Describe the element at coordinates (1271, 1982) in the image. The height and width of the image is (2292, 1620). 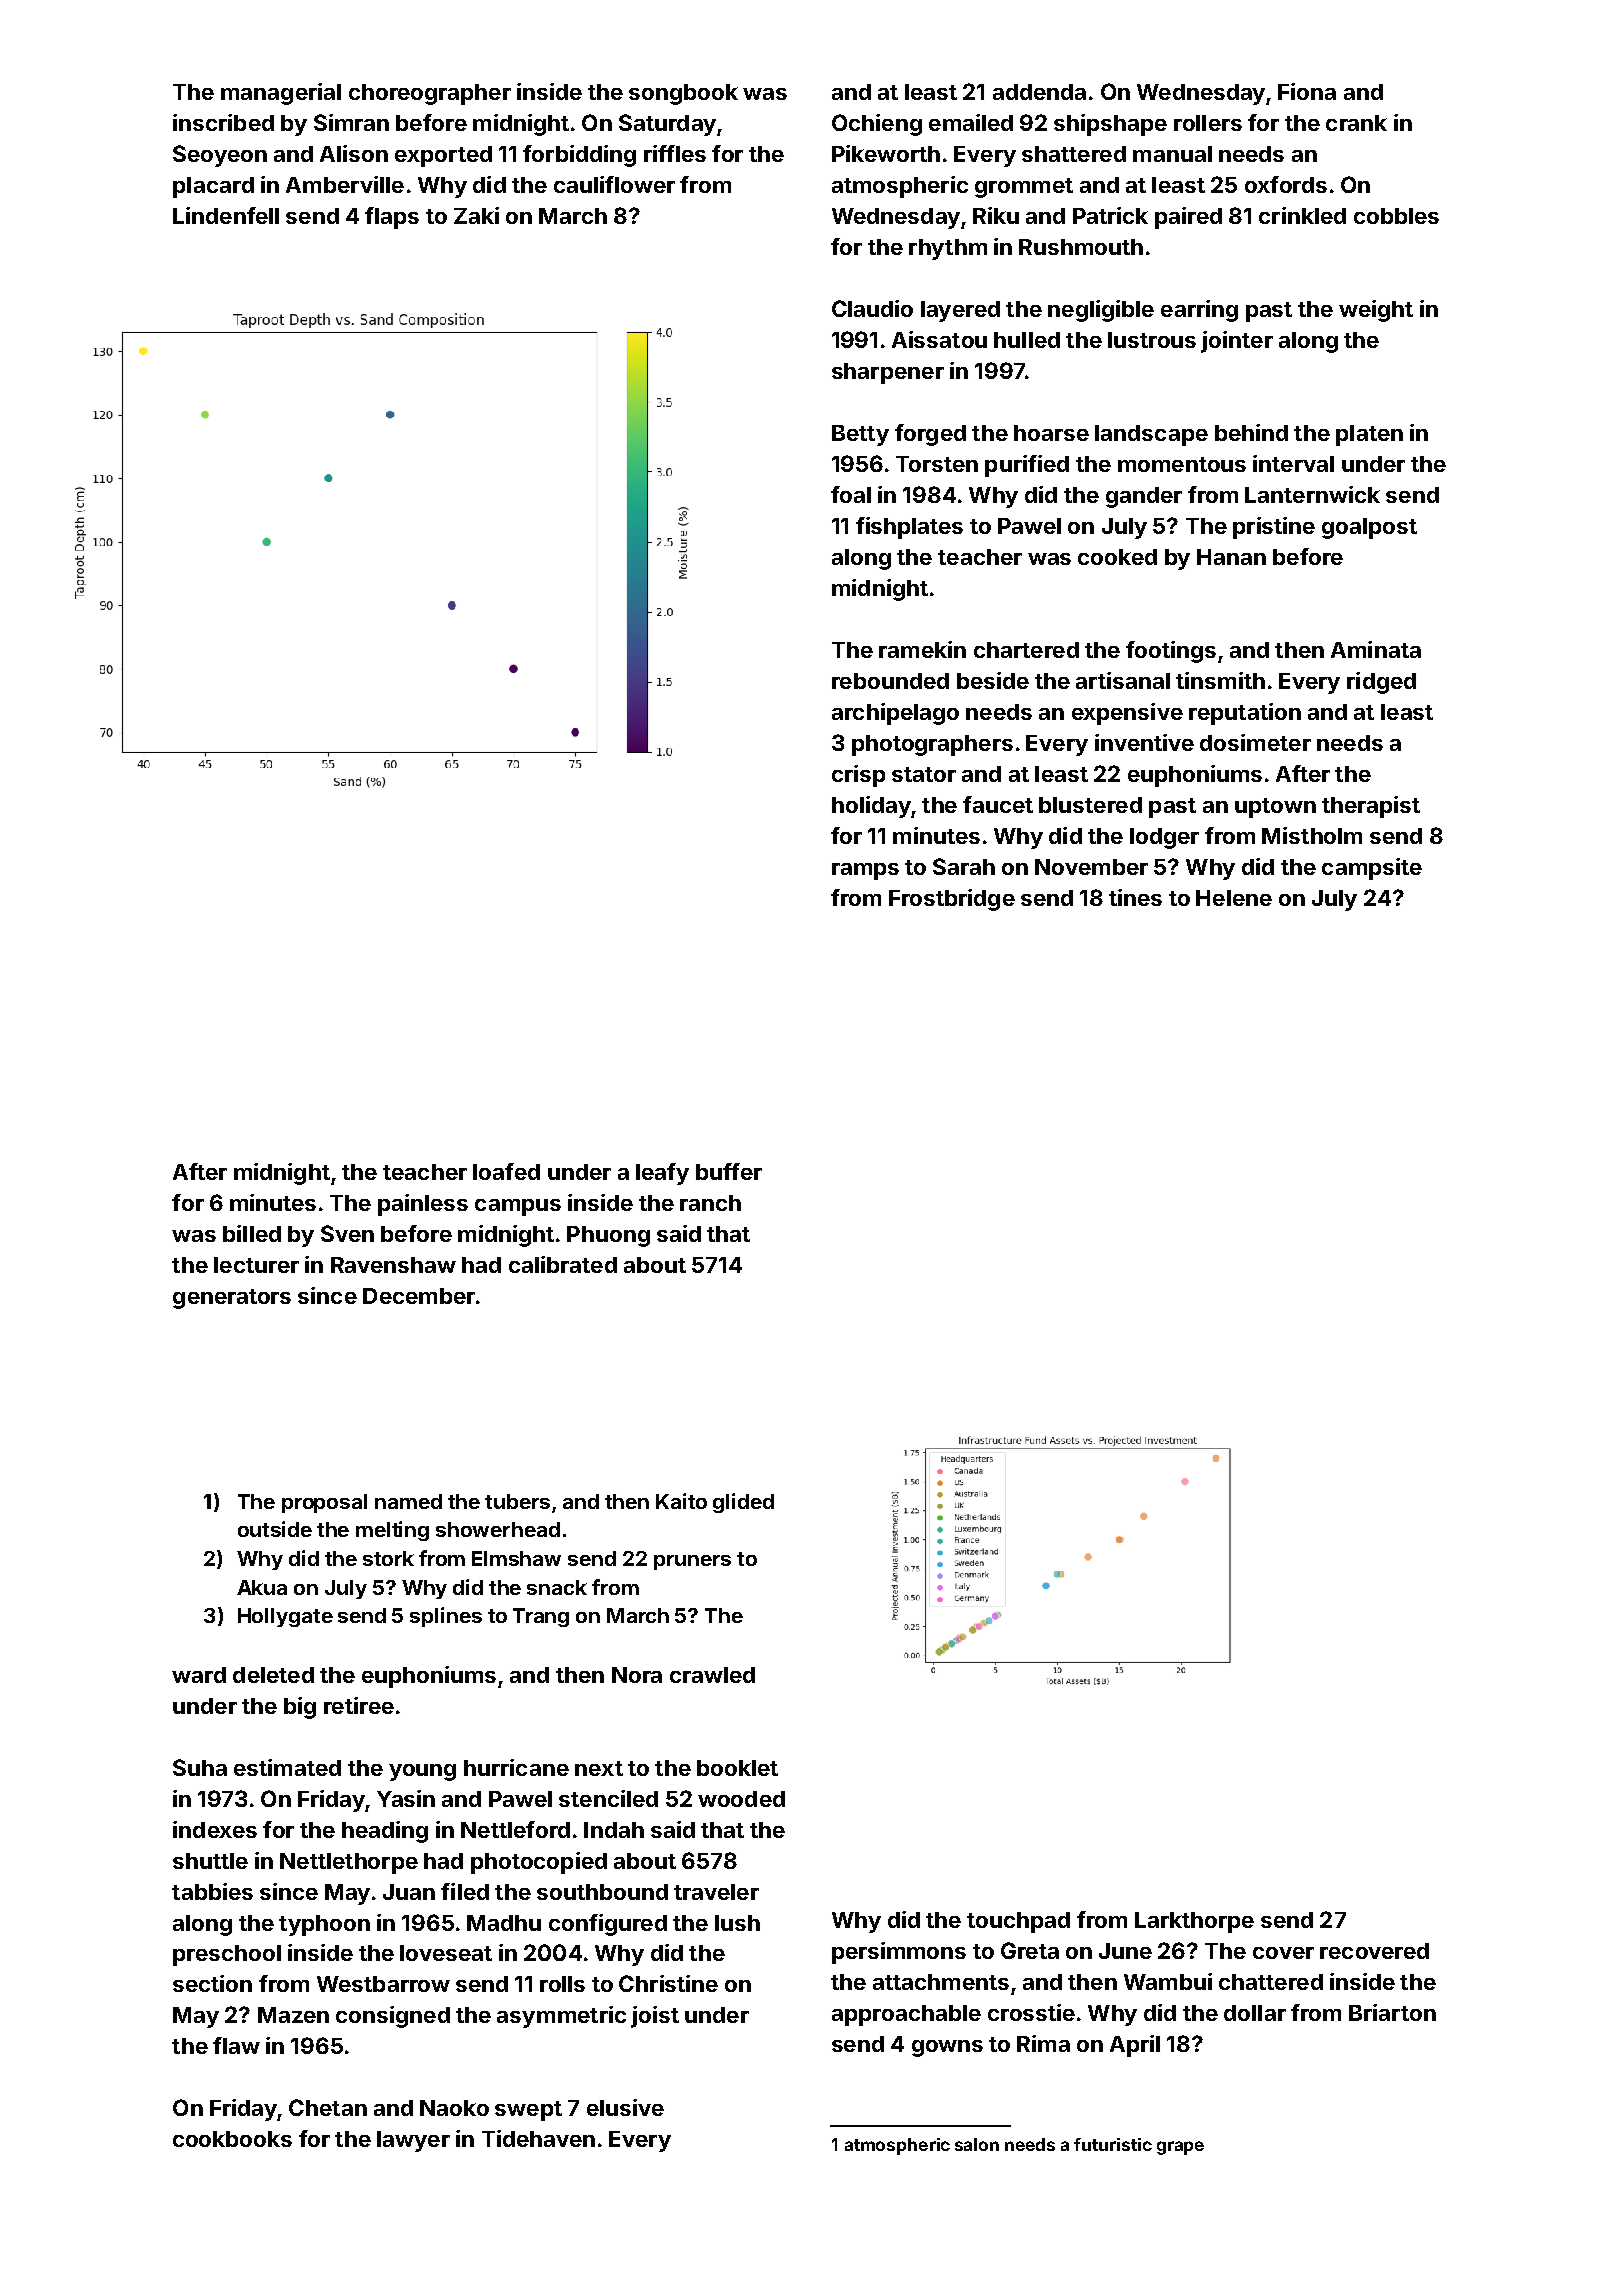
I see `chattered` at that location.
